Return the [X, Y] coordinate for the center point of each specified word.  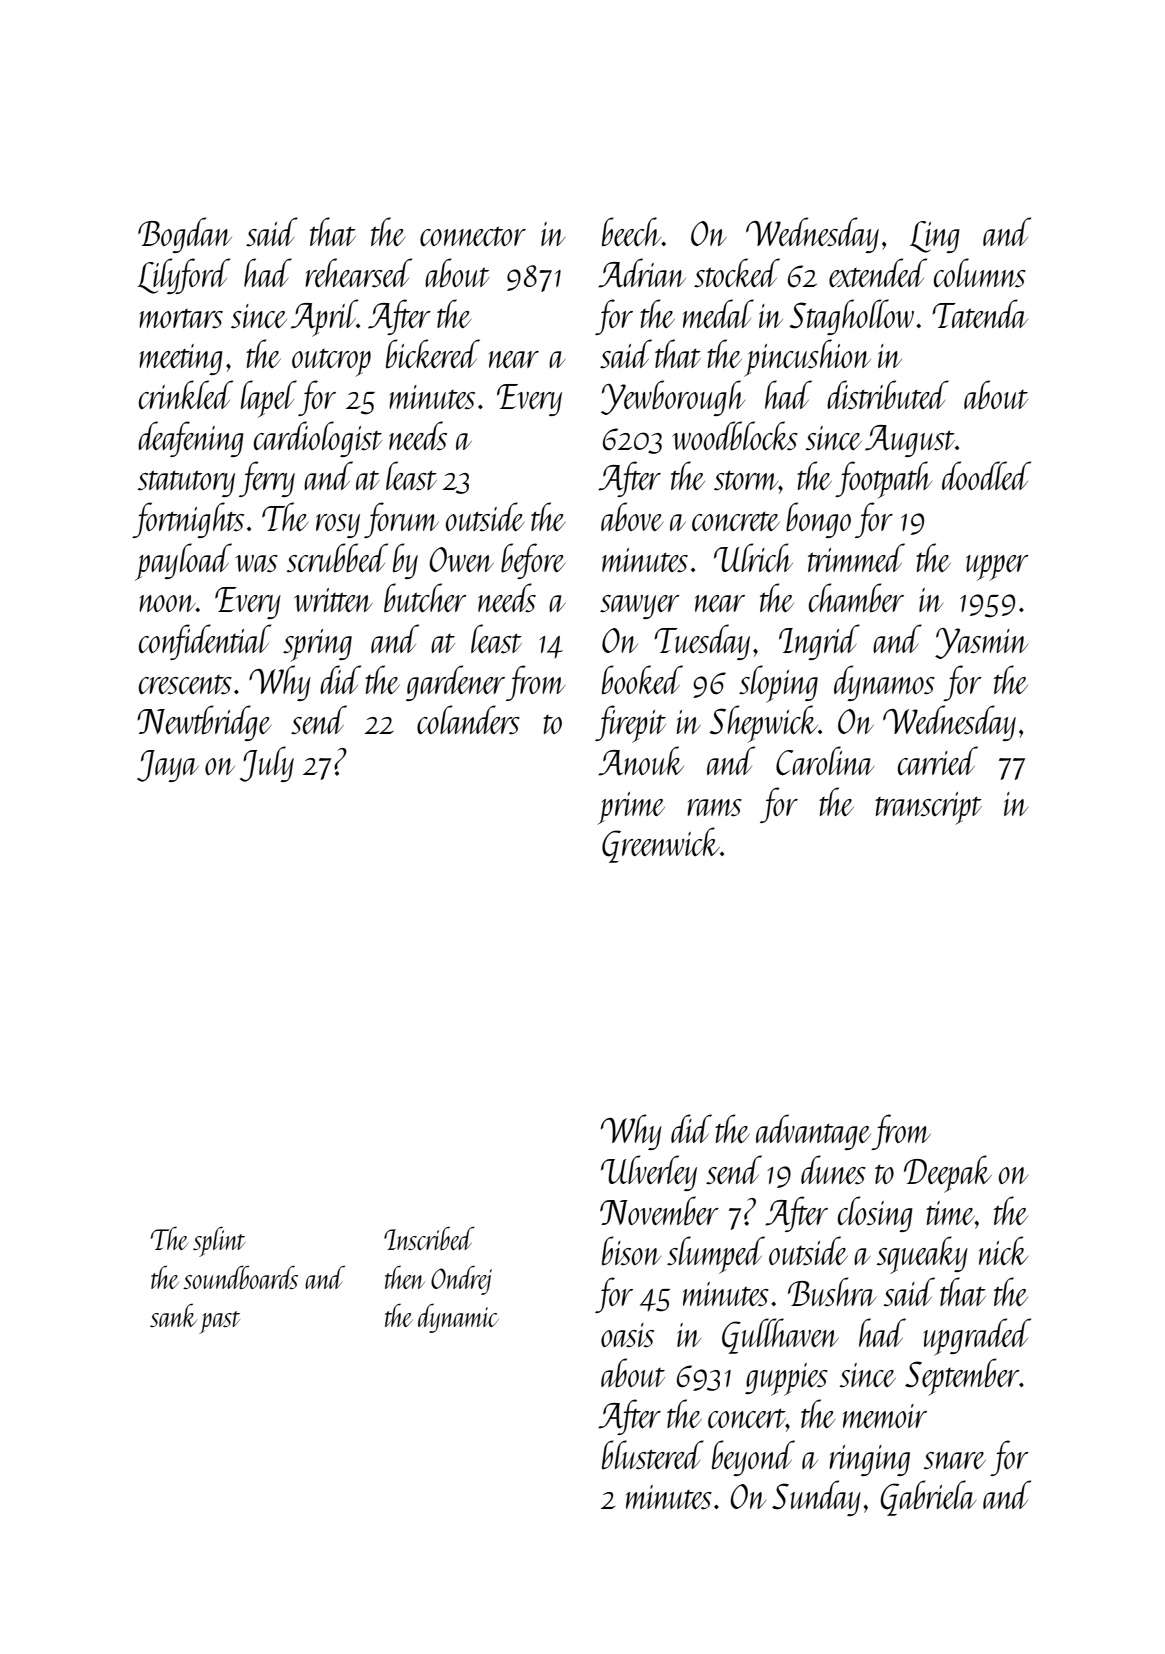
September [962, 1377]
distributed [888, 395]
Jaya [168, 766]
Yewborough [673, 398]
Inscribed [429, 1238]
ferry [267, 479]
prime [631, 808]
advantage [814, 1132]
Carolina [825, 760]
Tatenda [980, 313]
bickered [433, 353]
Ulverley [649, 1173]
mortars [181, 319]
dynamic [458, 1318]
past [219, 1322]
